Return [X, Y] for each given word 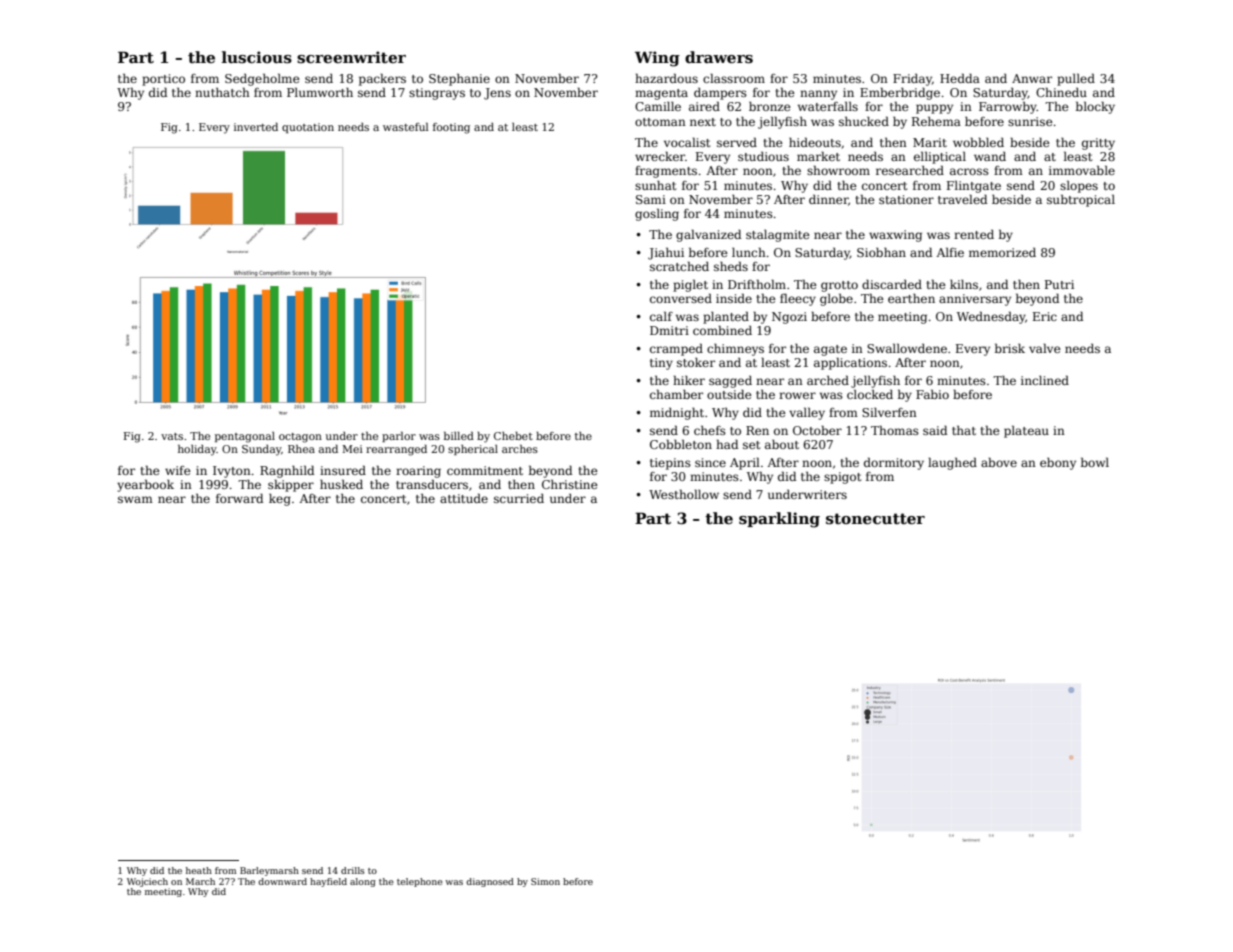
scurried [519, 498]
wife [178, 470]
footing [451, 128]
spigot [842, 478]
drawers [719, 57]
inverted [256, 127]
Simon [545, 881]
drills [353, 870]
